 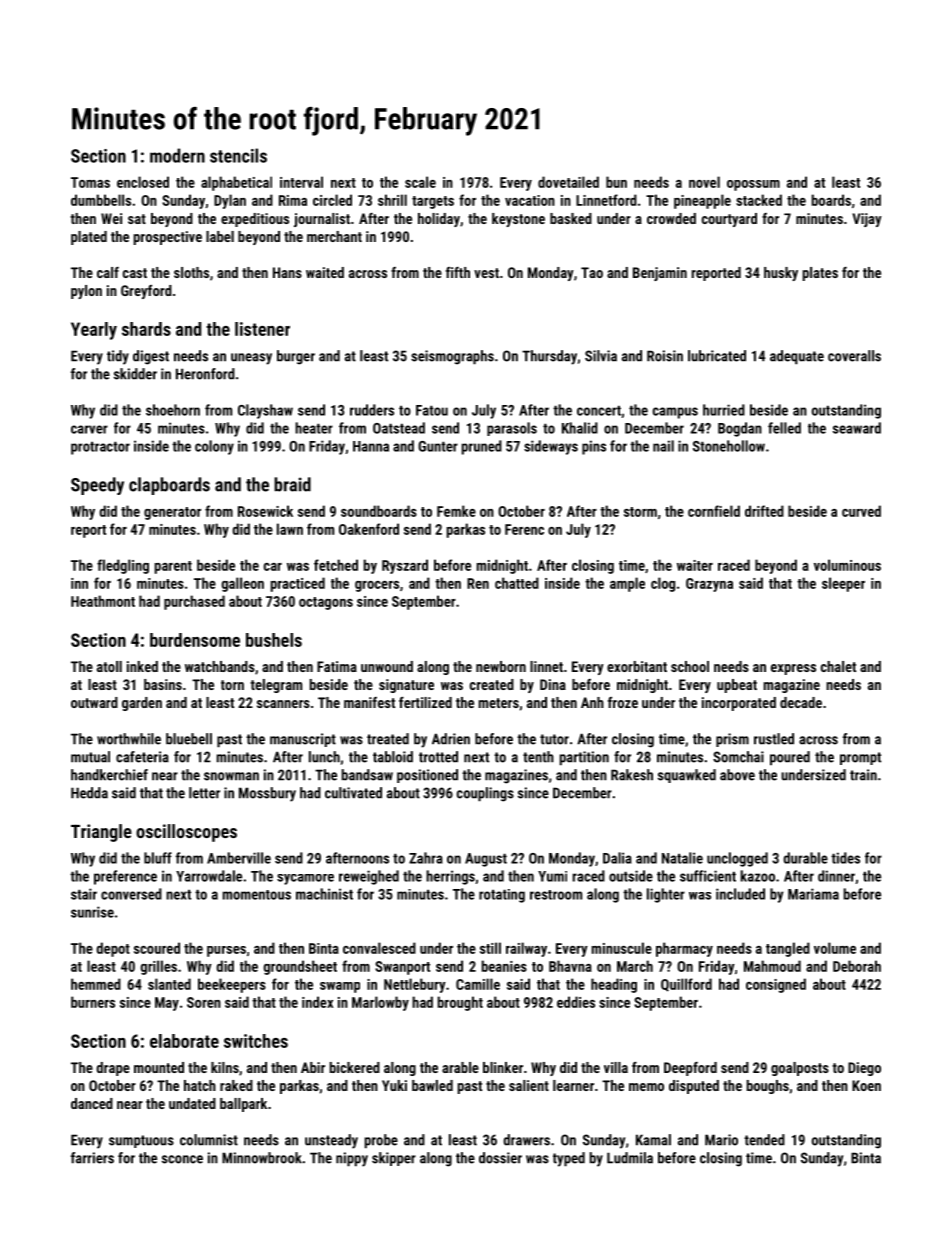 What do you see at coordinates (630, 1158) in the document?
I see `Ludmila` at bounding box center [630, 1158].
